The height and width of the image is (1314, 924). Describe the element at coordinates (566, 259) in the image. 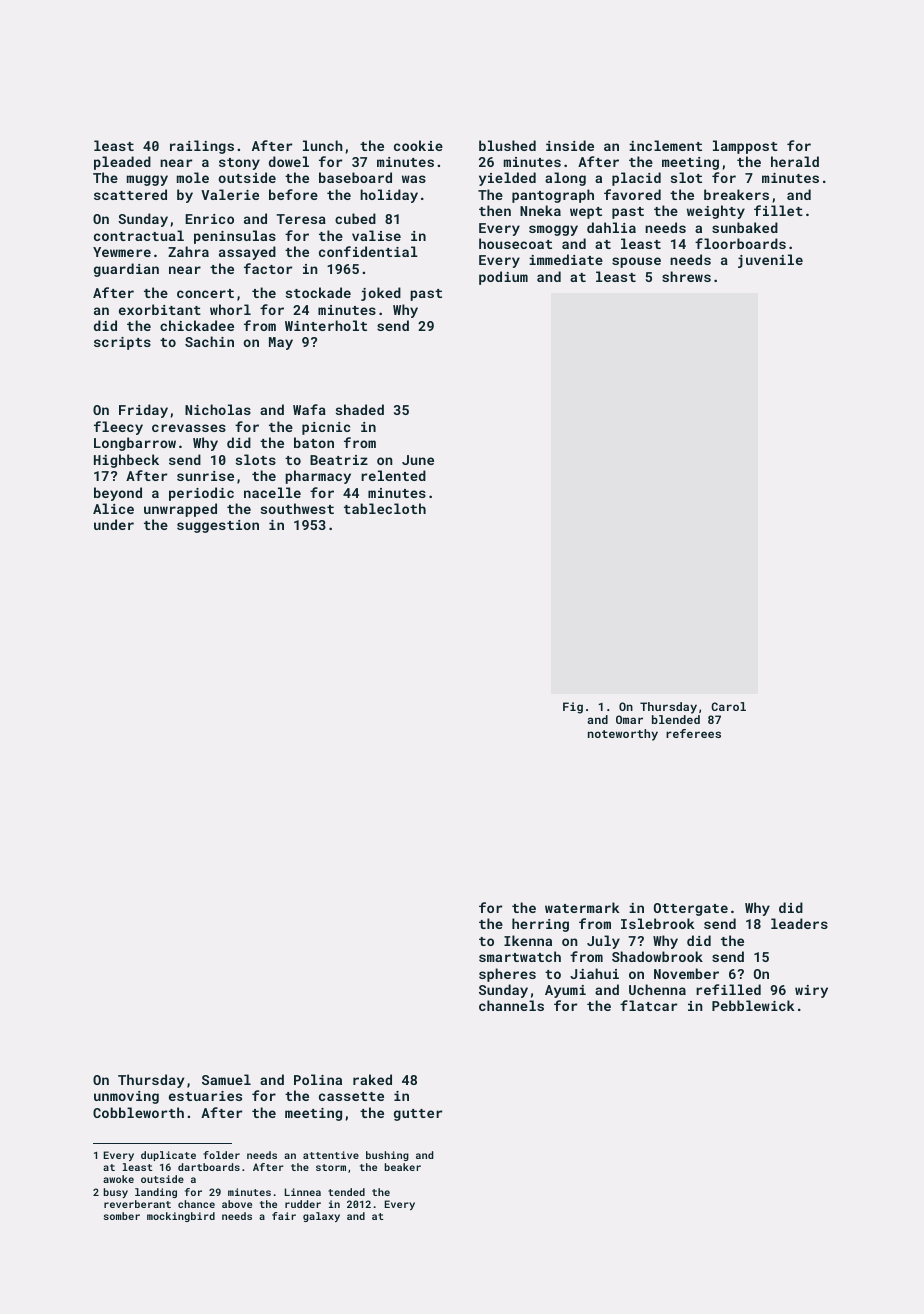

I see `immediate` at that location.
